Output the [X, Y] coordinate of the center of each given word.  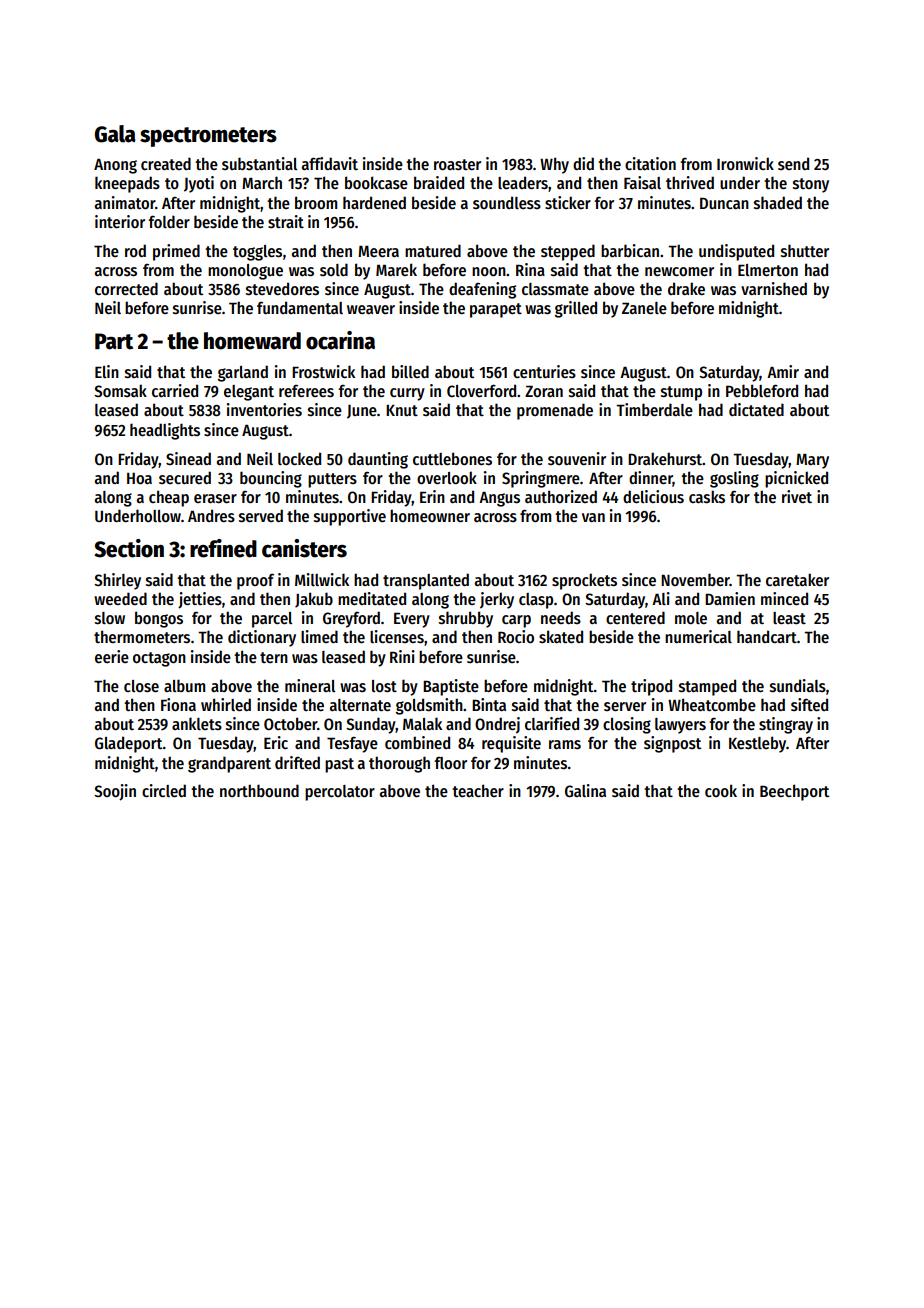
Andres [211, 515]
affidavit [329, 163]
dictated [756, 409]
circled [164, 790]
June [362, 412]
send [793, 163]
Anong [115, 166]
